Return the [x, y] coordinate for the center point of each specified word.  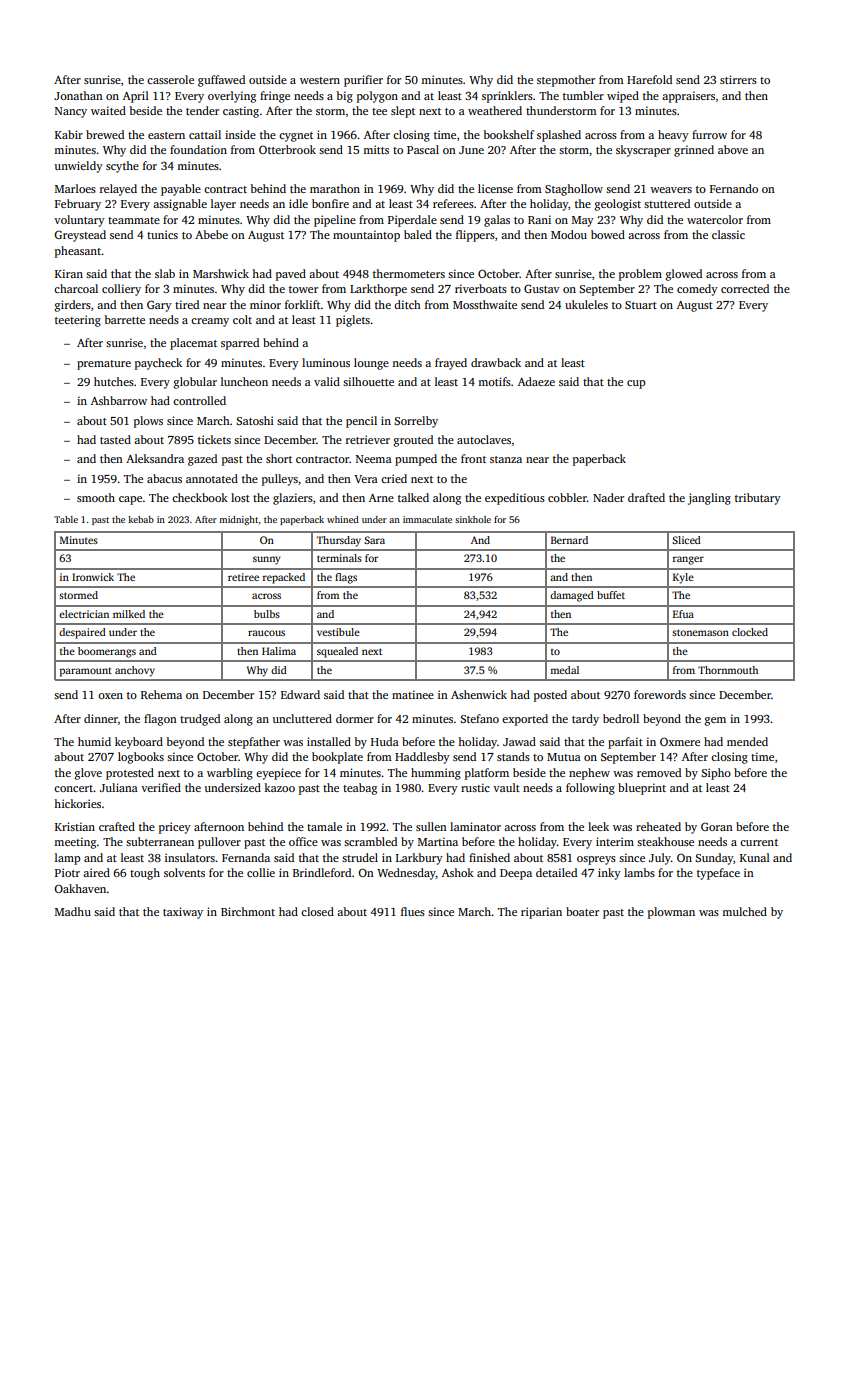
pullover [219, 843]
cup [636, 384]
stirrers [738, 79]
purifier [363, 81]
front [473, 458]
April [136, 97]
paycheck [158, 364]
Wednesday [406, 874]
